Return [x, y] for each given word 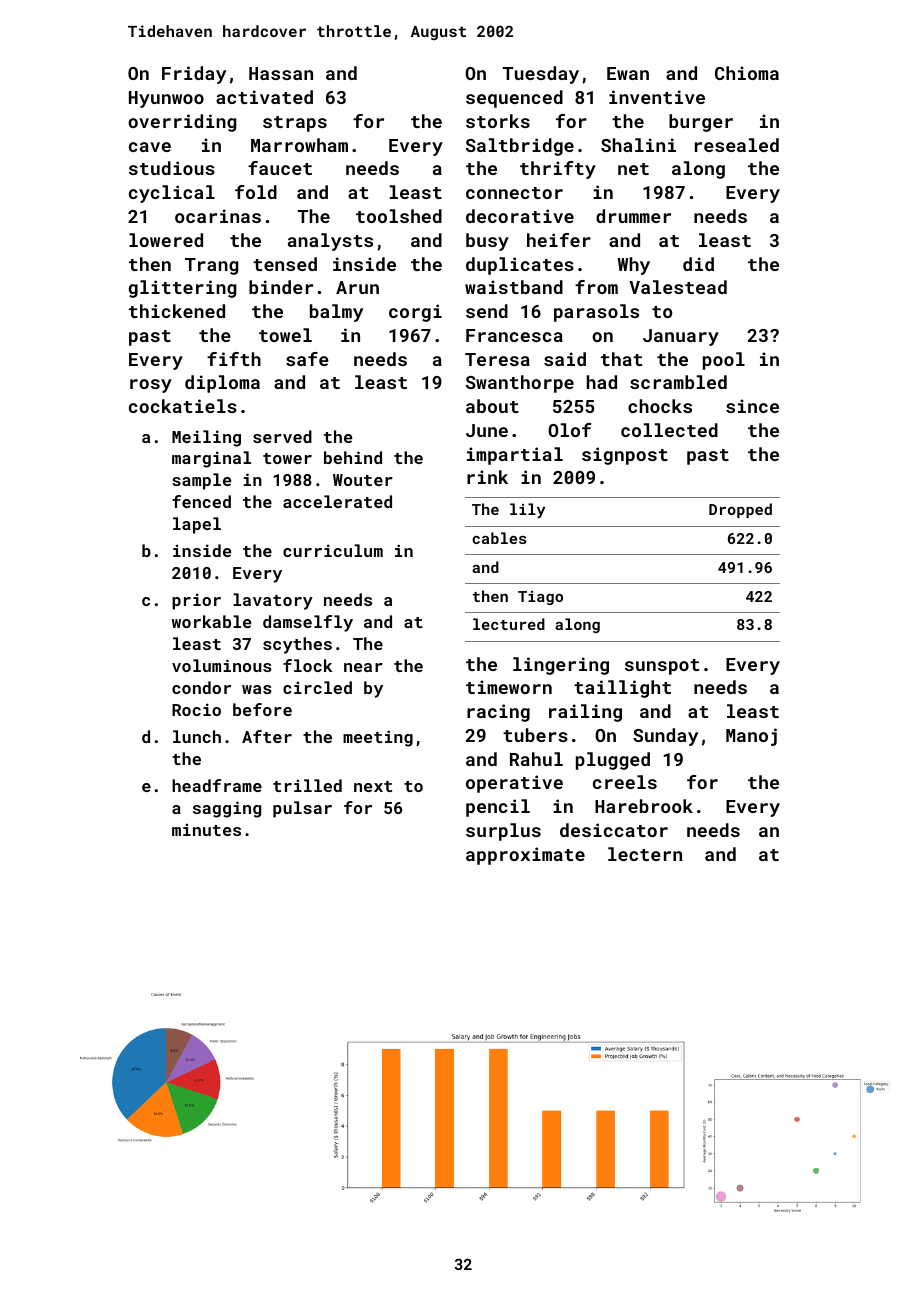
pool [724, 361]
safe [307, 359]
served [282, 436]
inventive [657, 97]
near [363, 667]
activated [264, 97]
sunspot [662, 667]
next [373, 786]
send [487, 311]
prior [196, 601]
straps [295, 124]
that [621, 359]
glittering [183, 289]
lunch [197, 736]
